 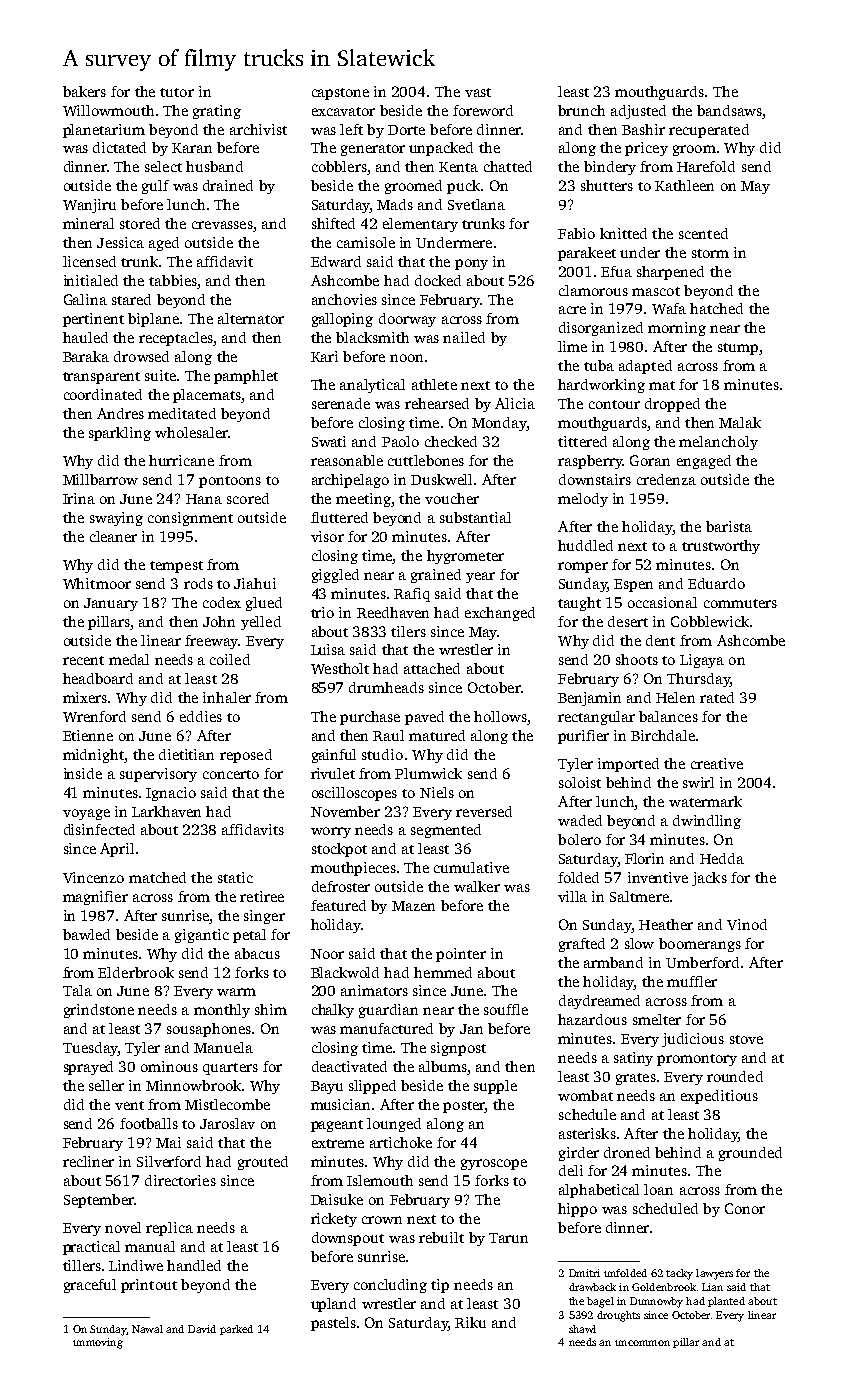 I want to click on Wanjiru, so click(x=89, y=206).
